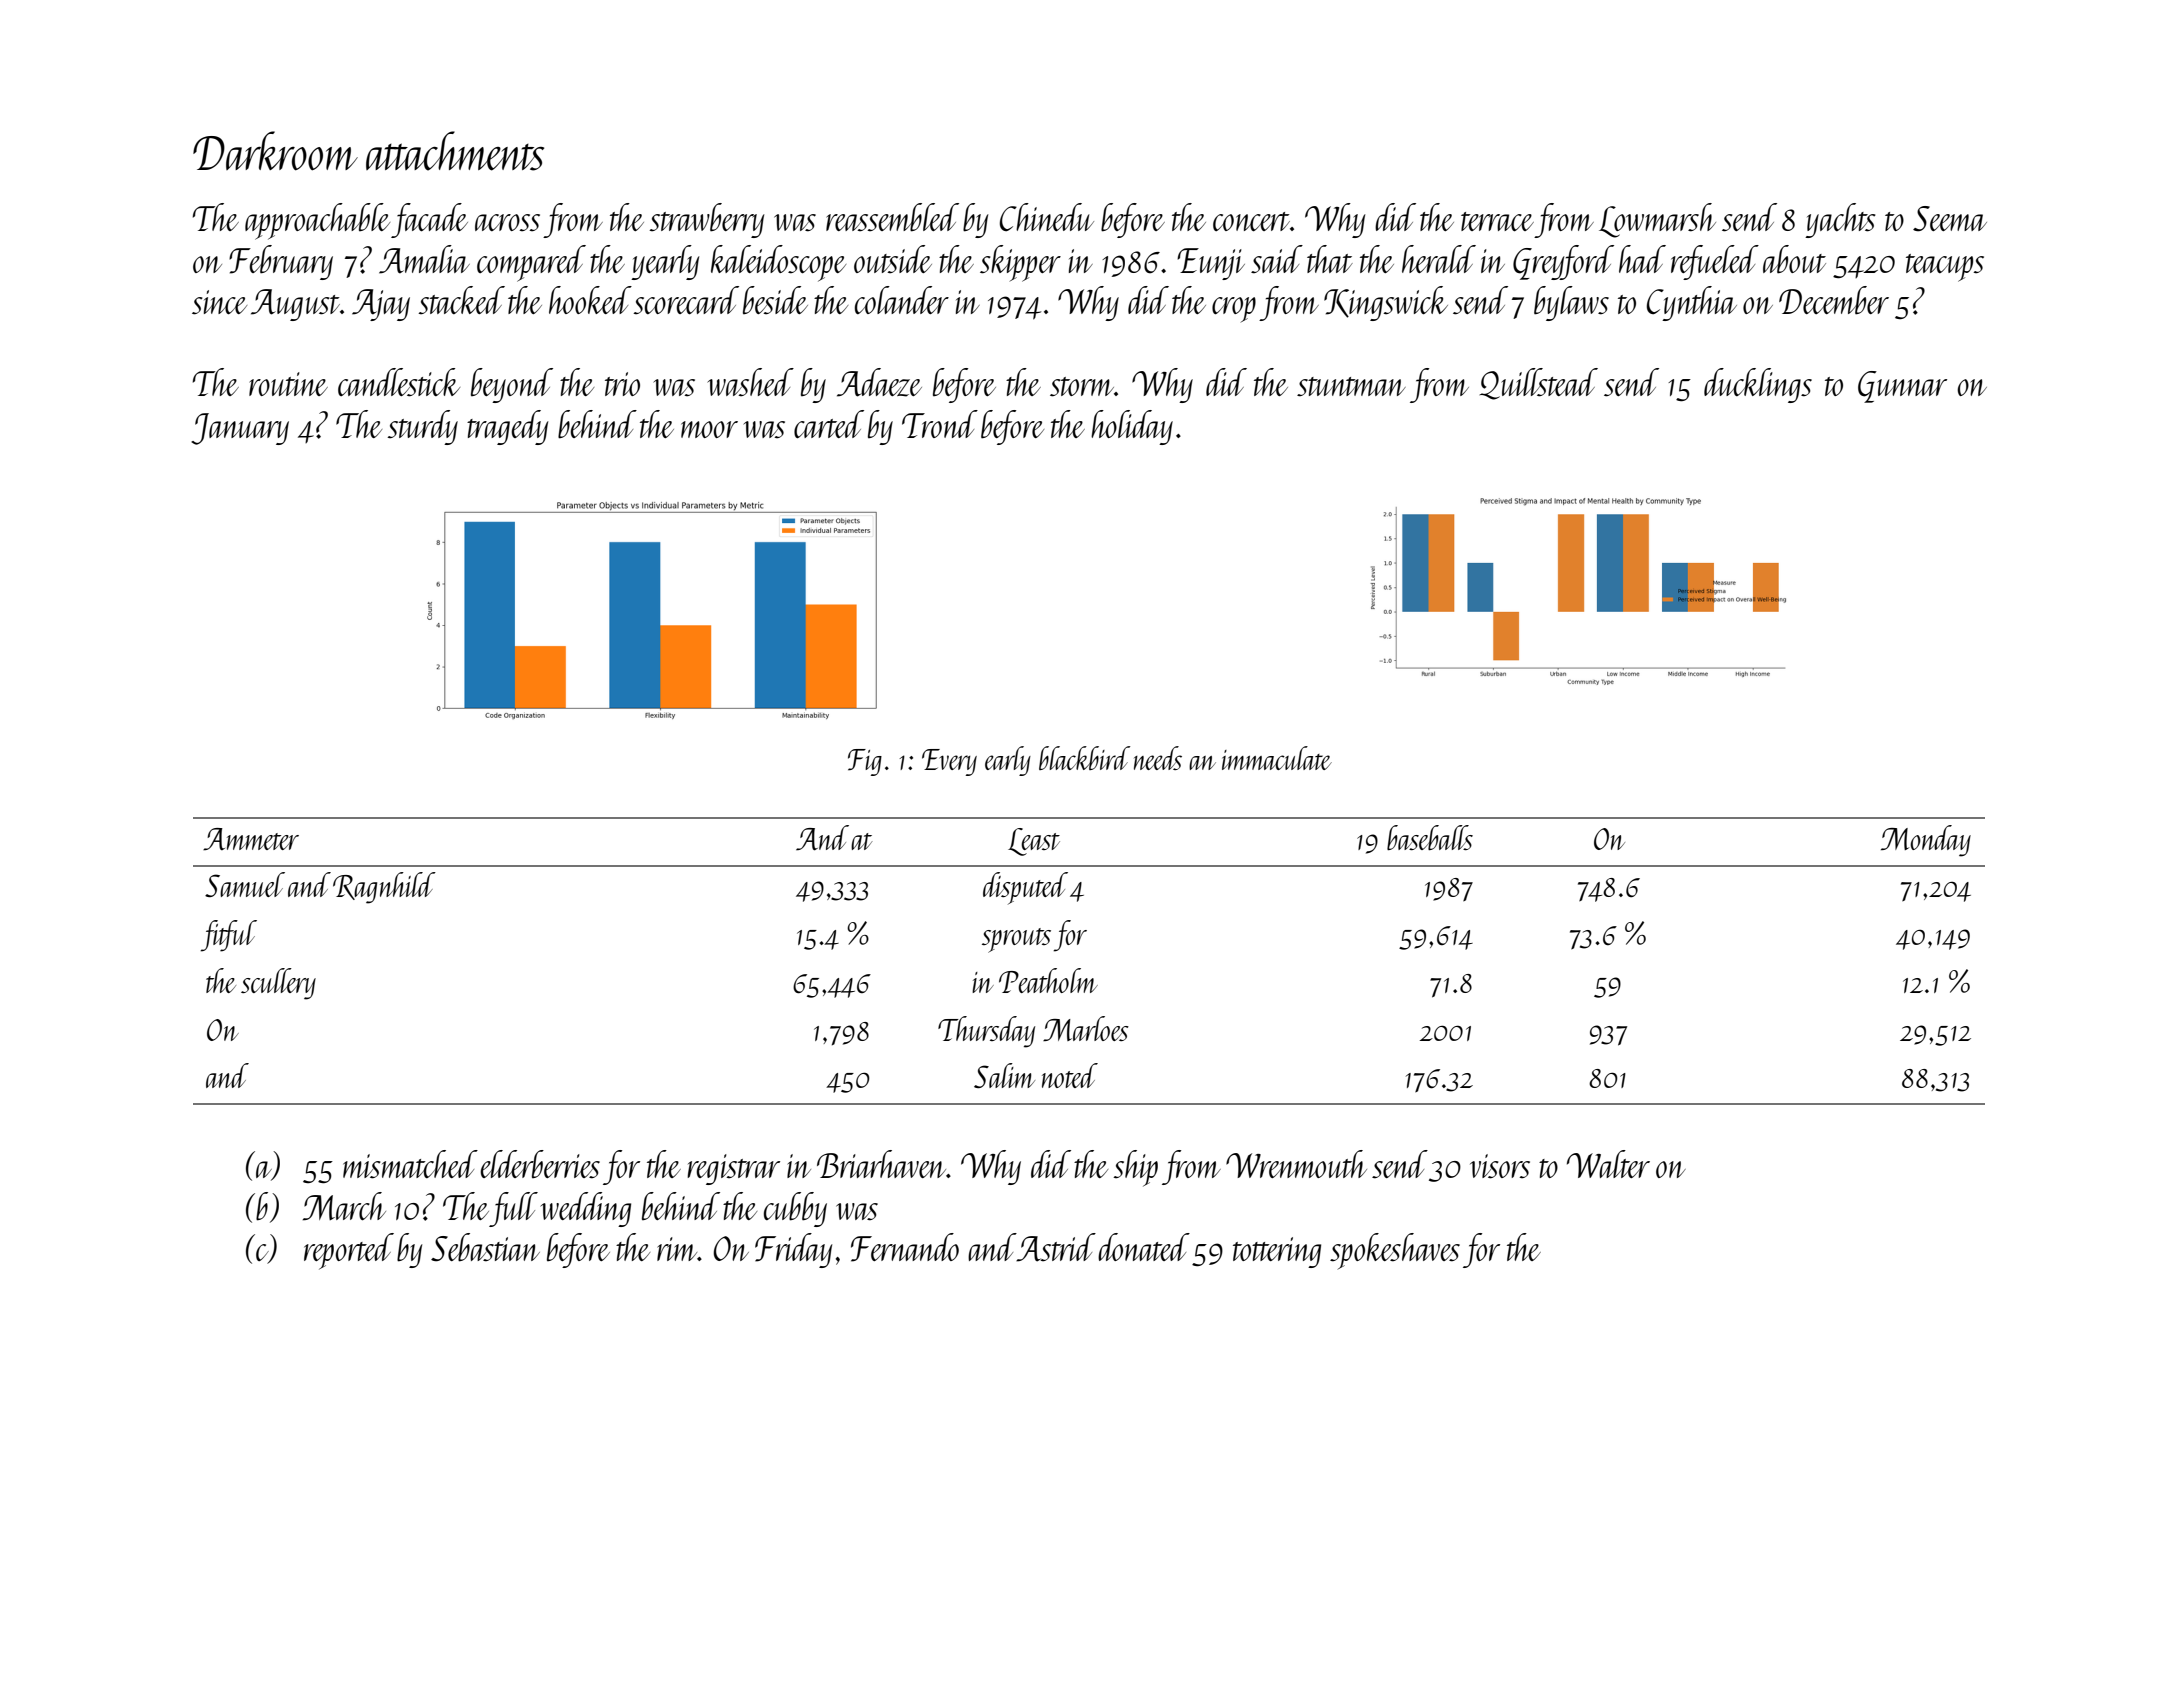 Image resolution: width=2178 pixels, height=1683 pixels. I want to click on Ragnhild, so click(384, 888).
